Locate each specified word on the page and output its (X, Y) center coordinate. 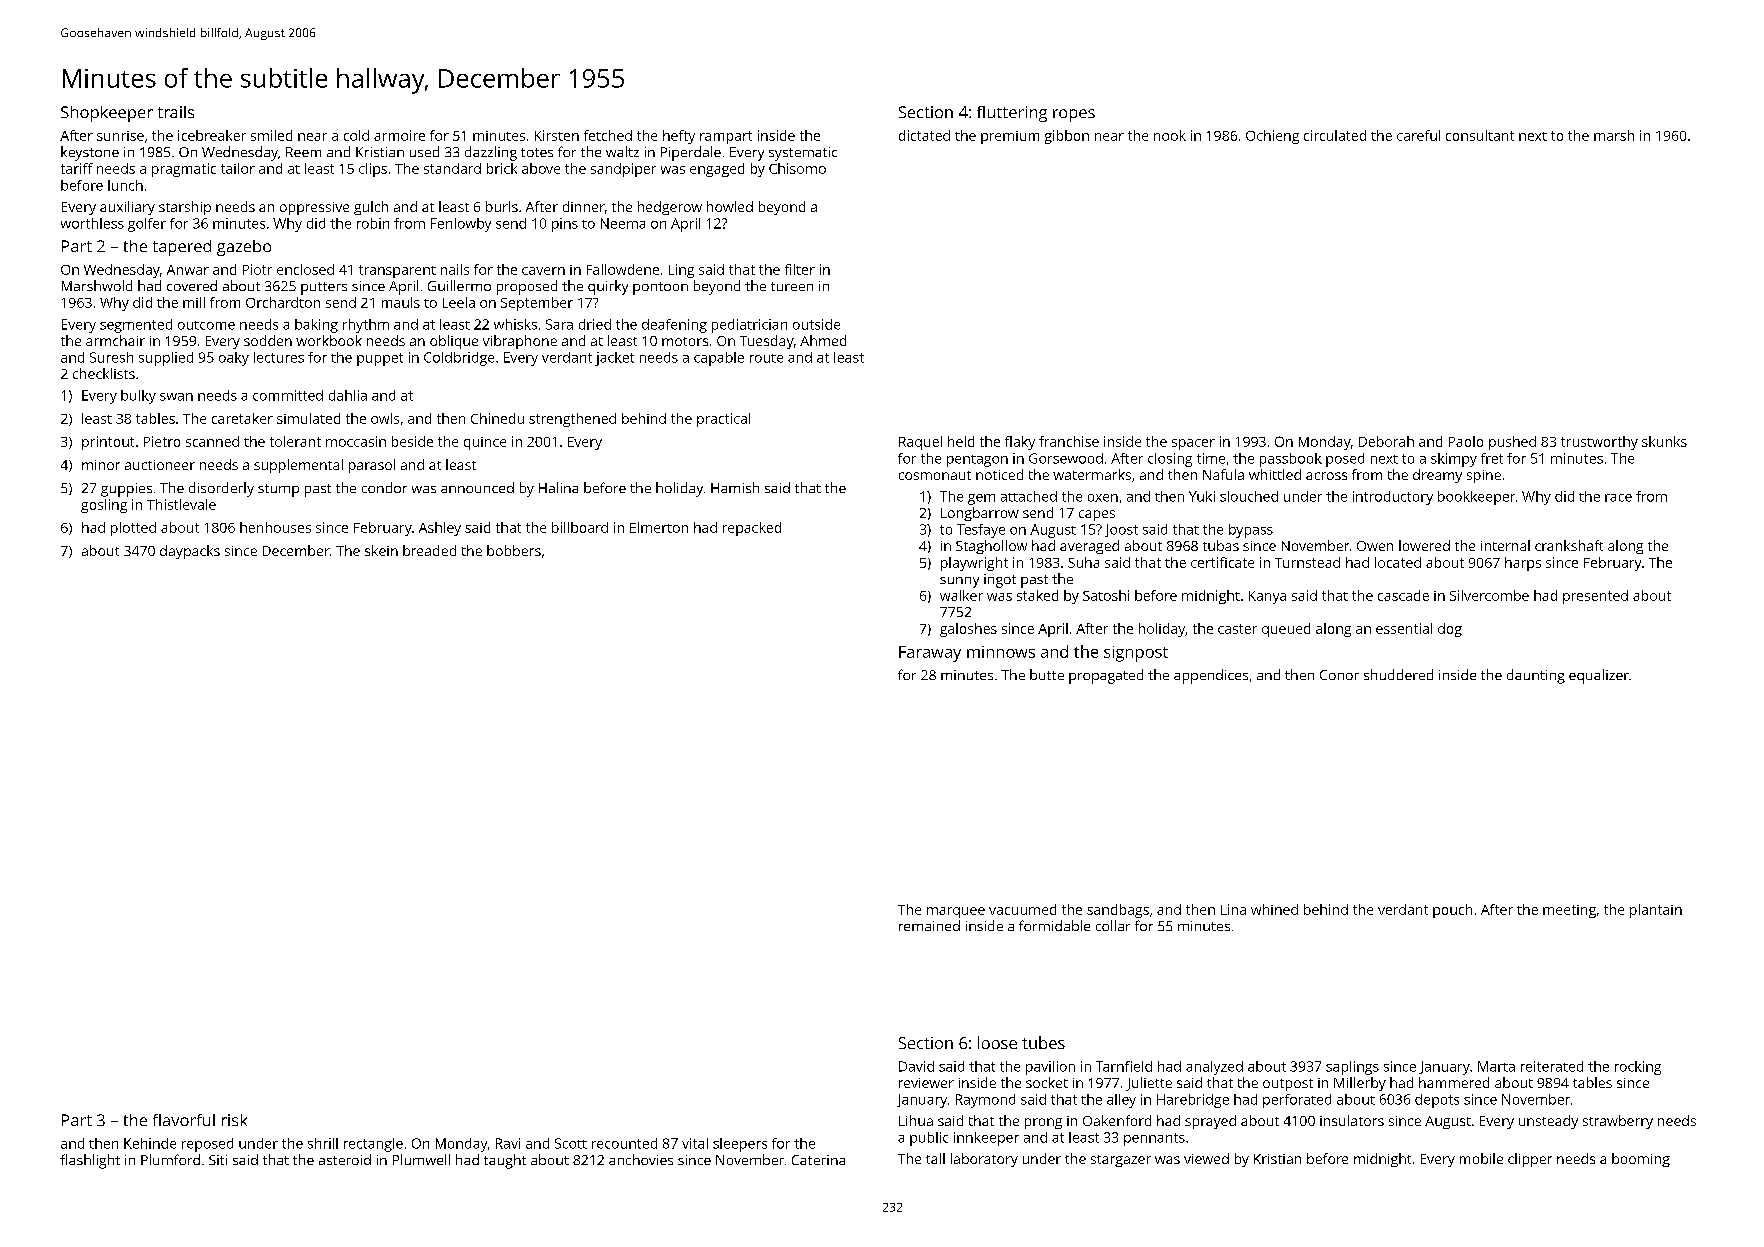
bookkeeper (1476, 498)
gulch (371, 208)
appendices (1211, 676)
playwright (974, 564)
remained (929, 925)
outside (816, 324)
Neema (623, 223)
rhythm (366, 326)
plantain (1656, 911)
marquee (956, 912)
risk (234, 1120)
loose (997, 1042)
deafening (674, 326)
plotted (133, 529)
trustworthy (1599, 443)
